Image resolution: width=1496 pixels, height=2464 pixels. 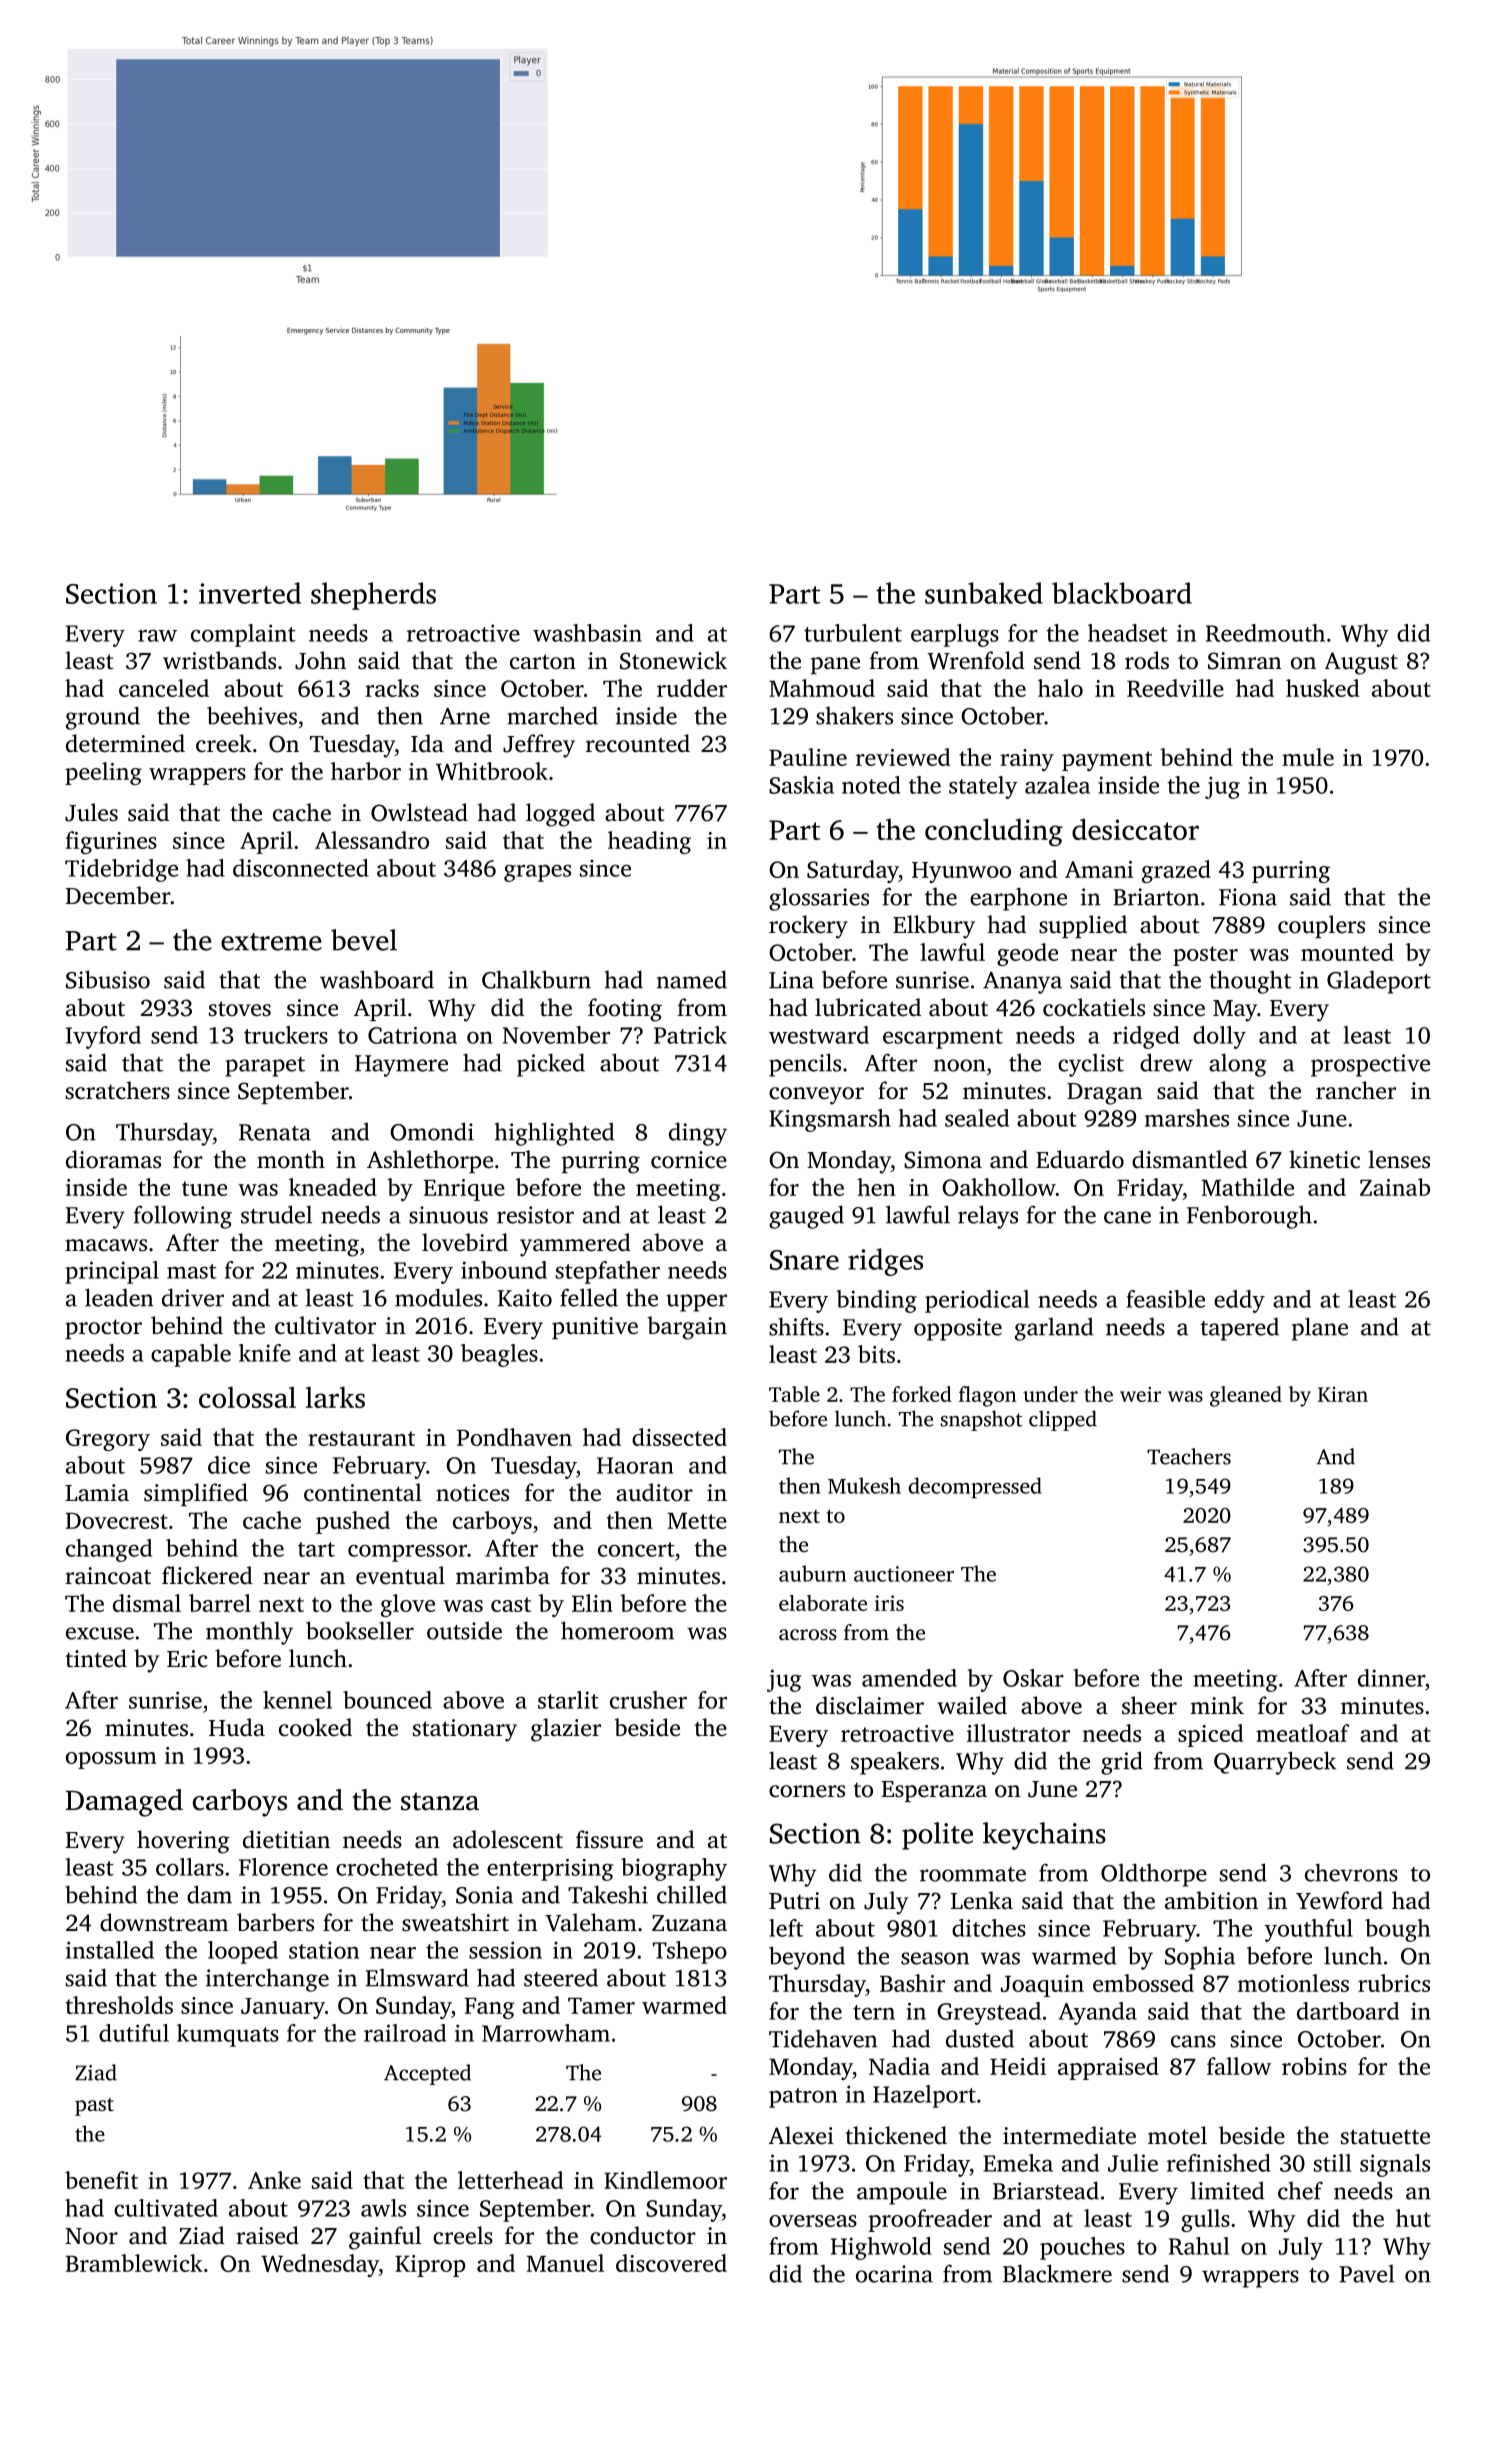 I want to click on dioramas, so click(x=113, y=1159).
